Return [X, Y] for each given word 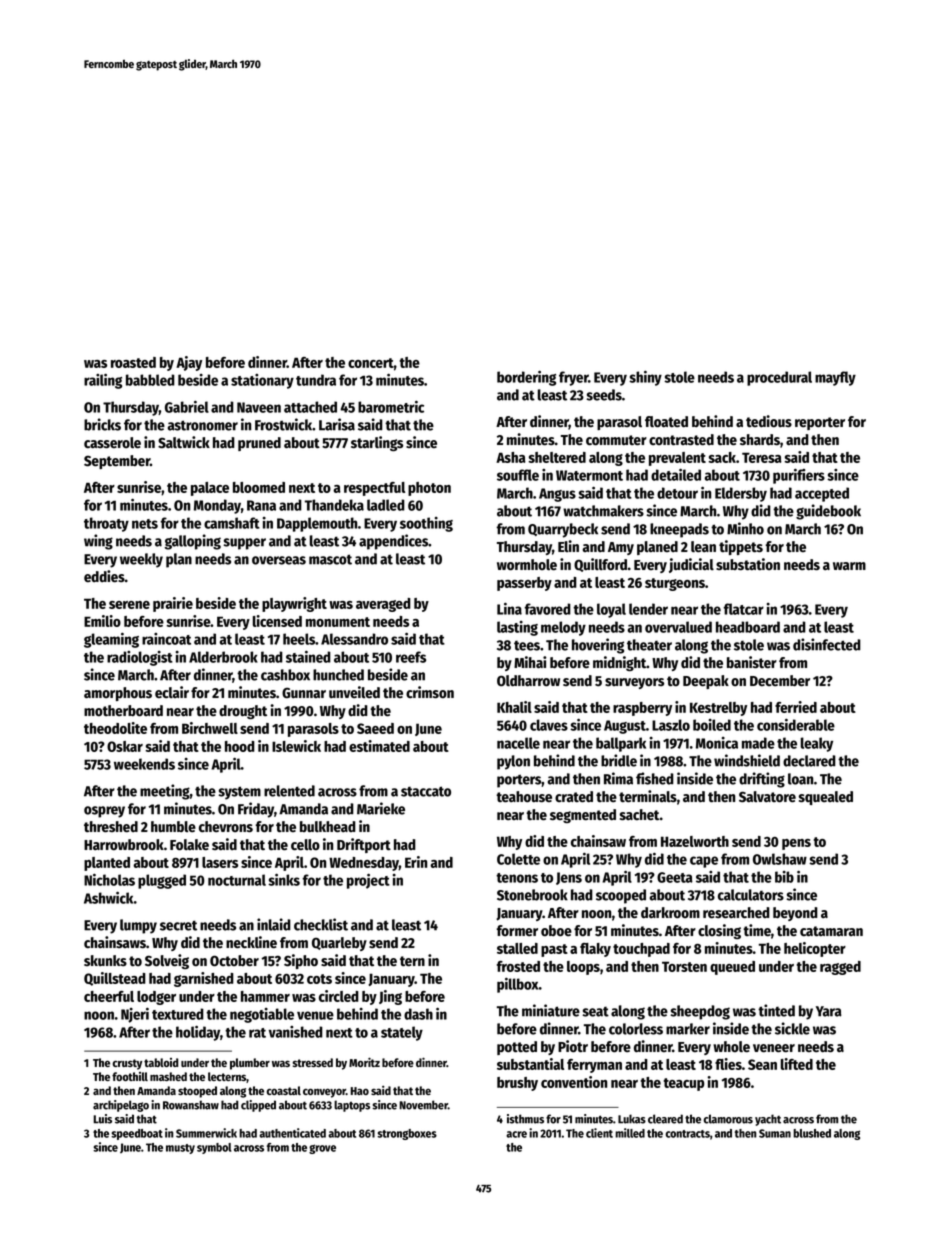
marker [688, 1029]
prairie [173, 604]
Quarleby [339, 944]
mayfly [835, 378]
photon [429, 489]
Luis [102, 1119]
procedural [779, 378]
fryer [574, 378]
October [234, 961]
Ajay [189, 363]
